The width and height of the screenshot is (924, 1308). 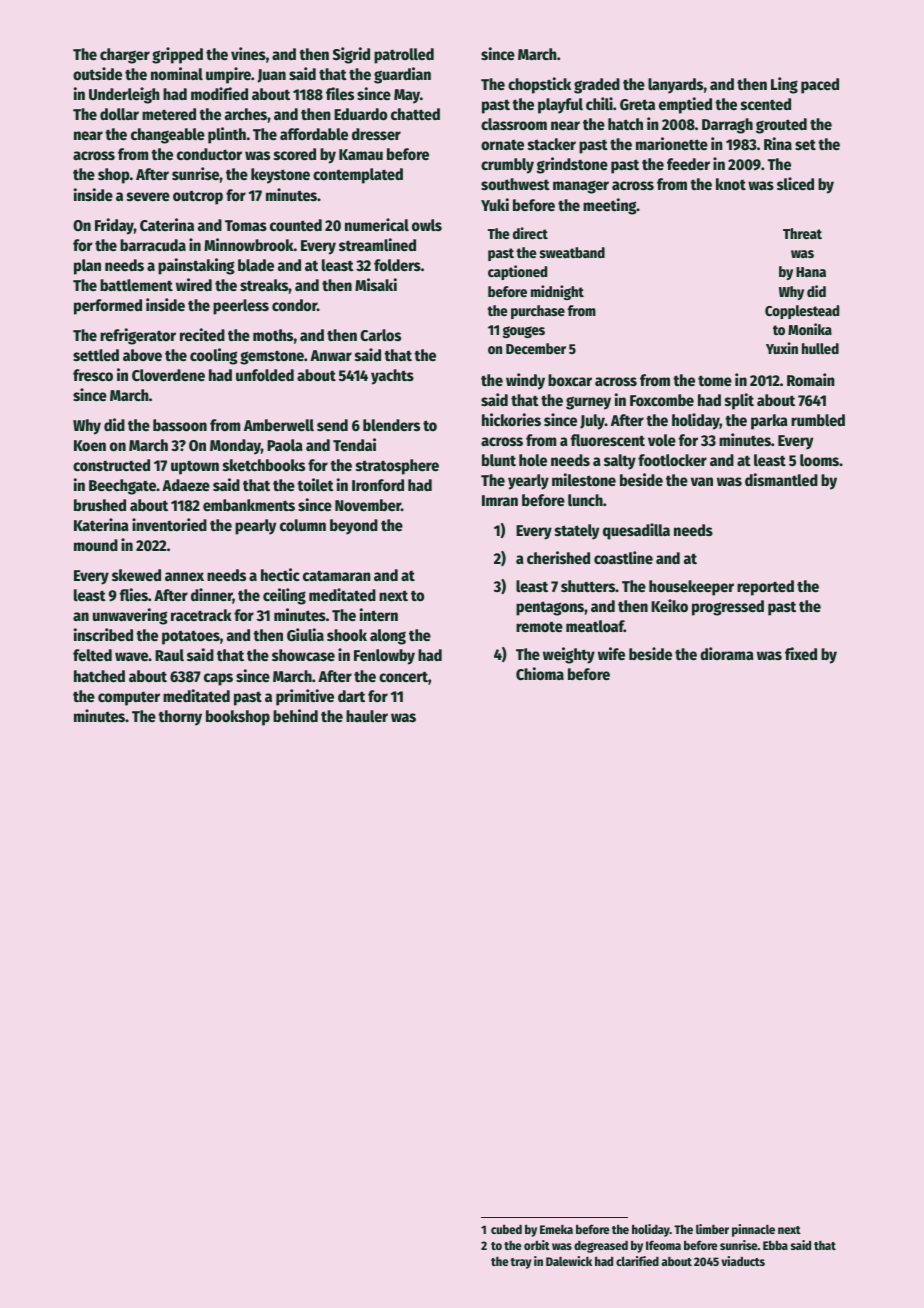 What do you see at coordinates (597, 86) in the screenshot?
I see `graded` at bounding box center [597, 86].
